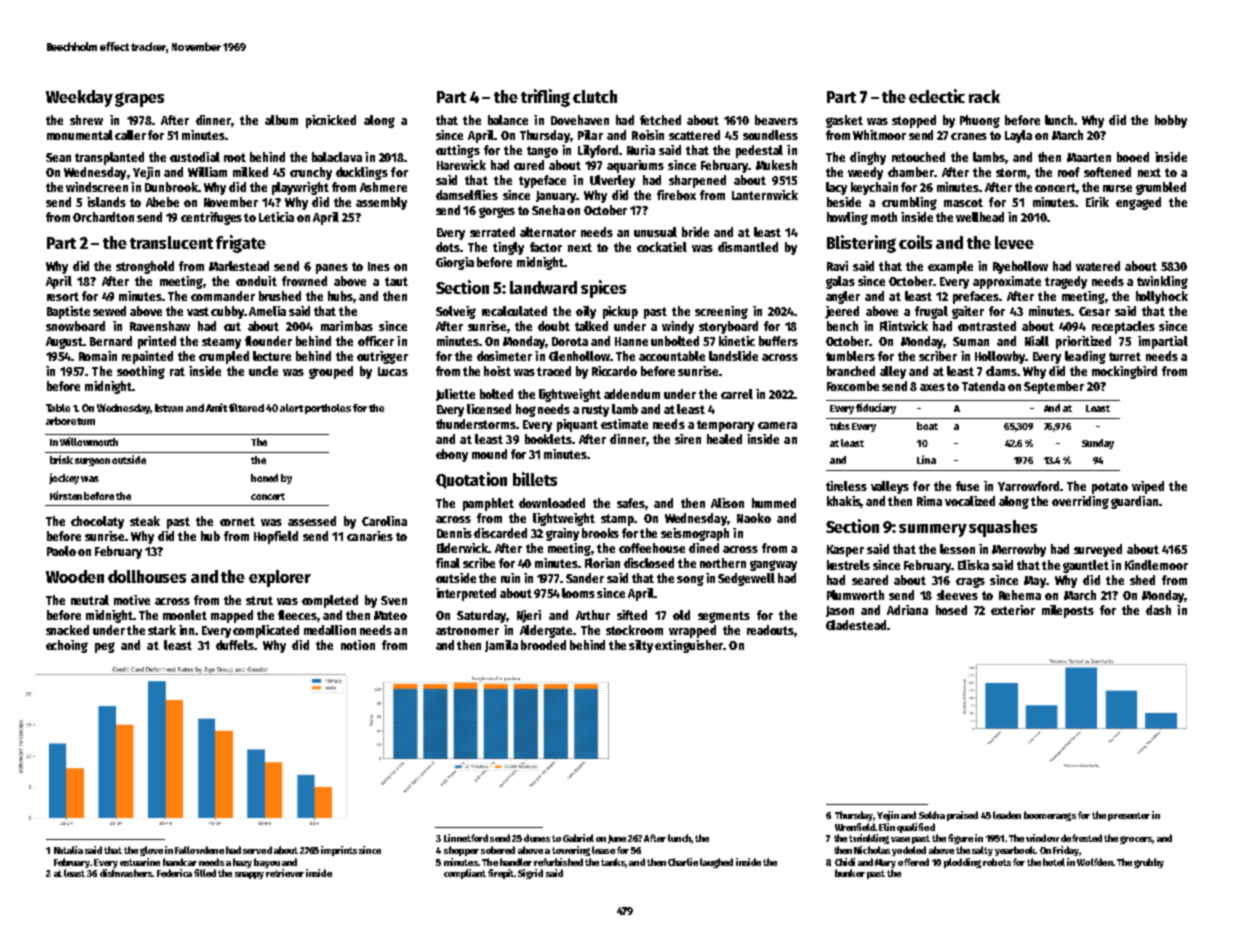 This page has height=952, width=1233. I want to click on wiped, so click(1148, 487).
